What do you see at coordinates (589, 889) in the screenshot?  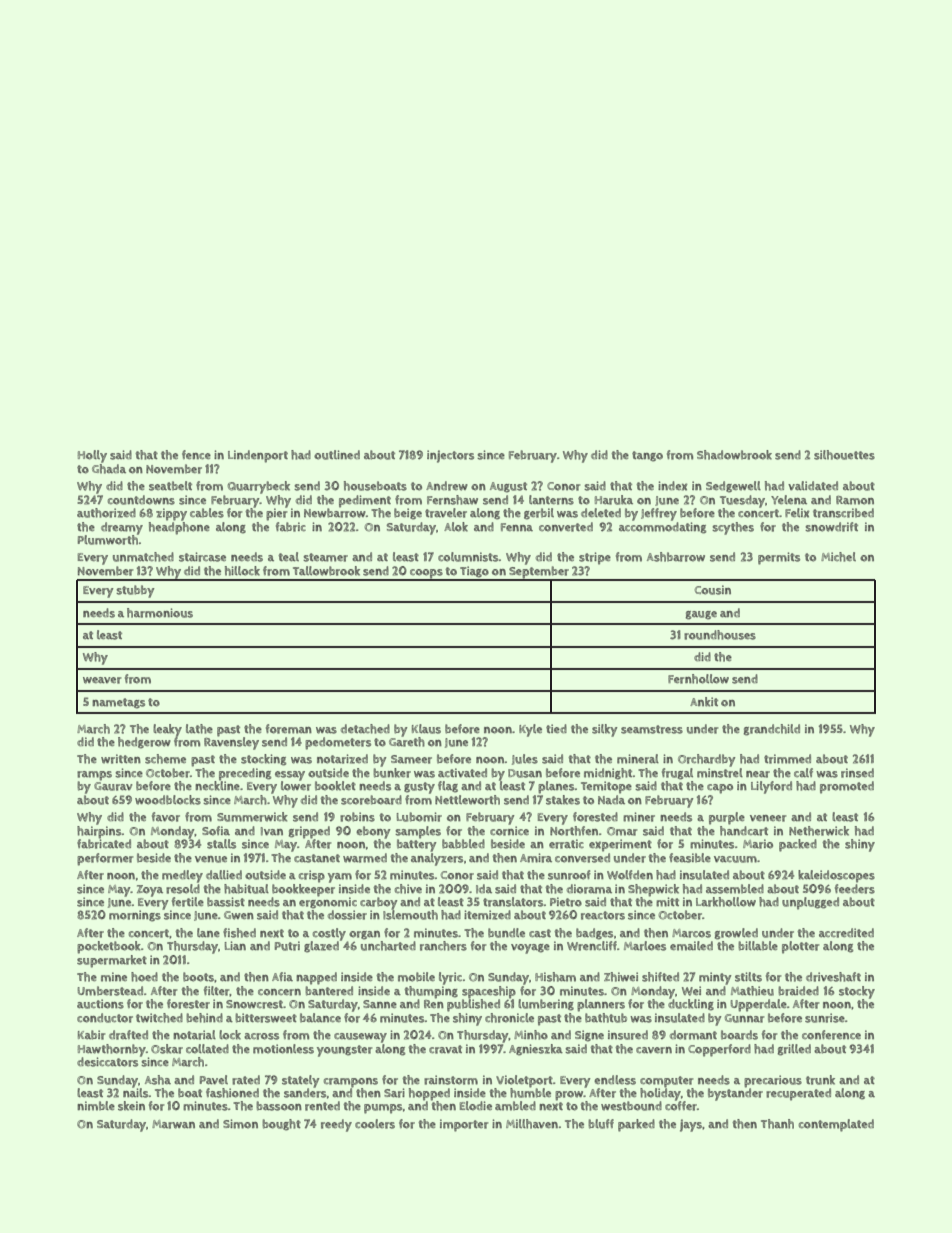 I see `diorama` at bounding box center [589, 889].
